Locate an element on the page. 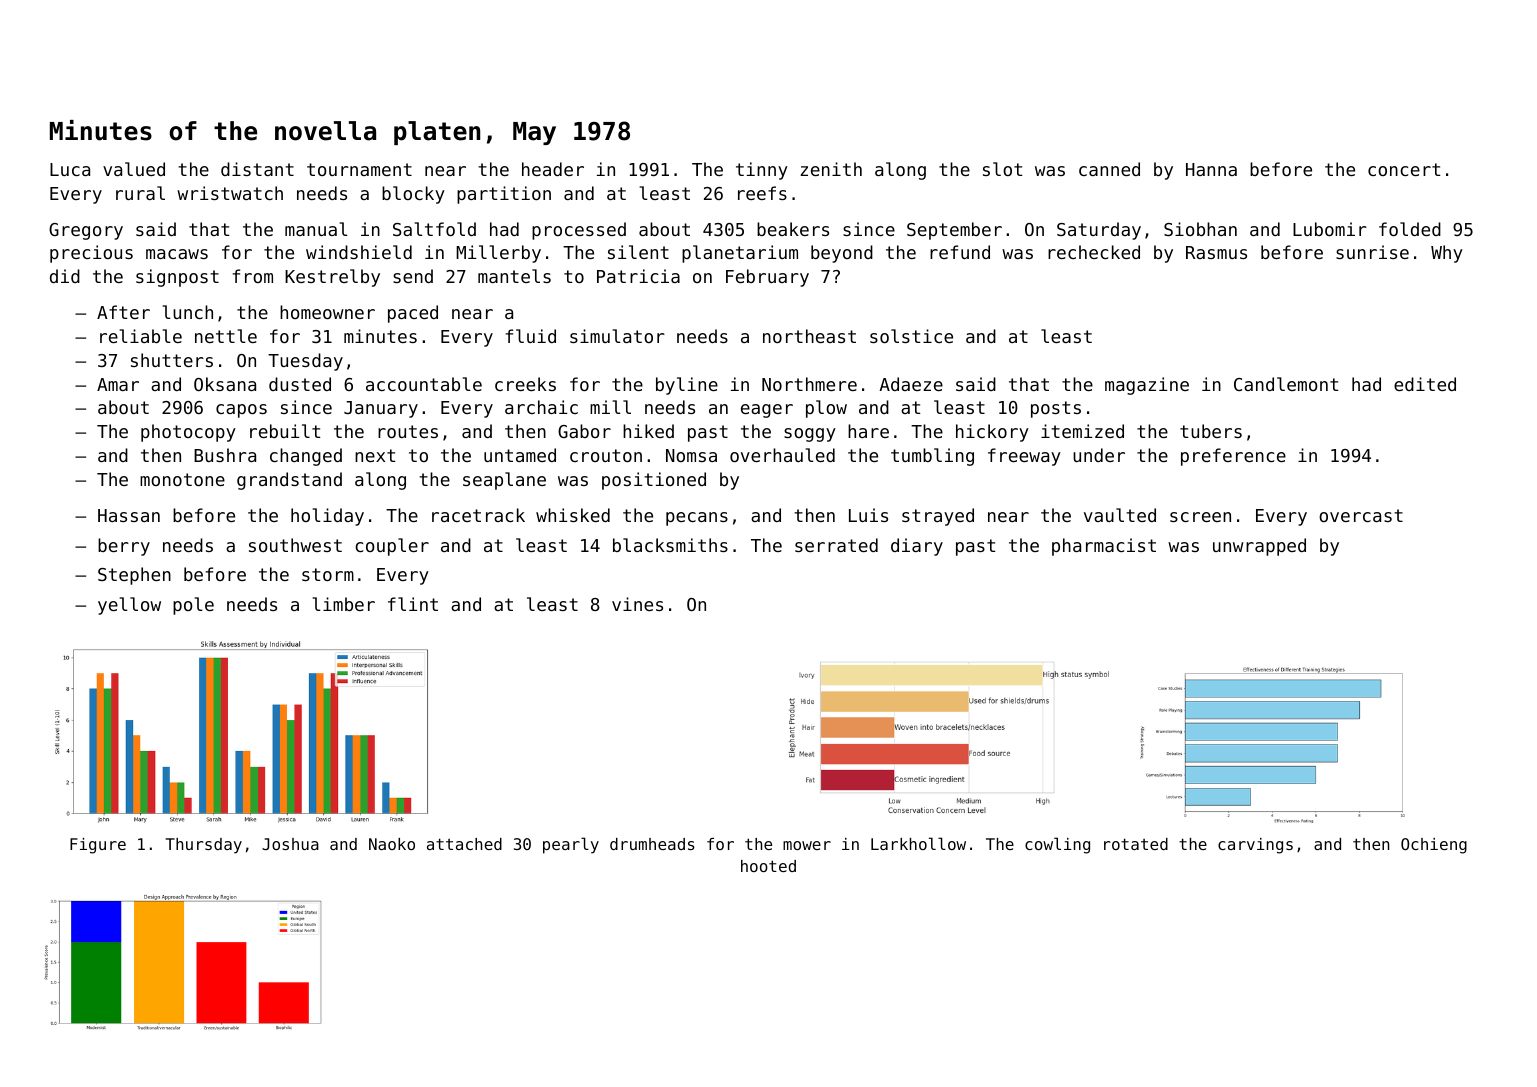  slot is located at coordinates (1002, 169).
